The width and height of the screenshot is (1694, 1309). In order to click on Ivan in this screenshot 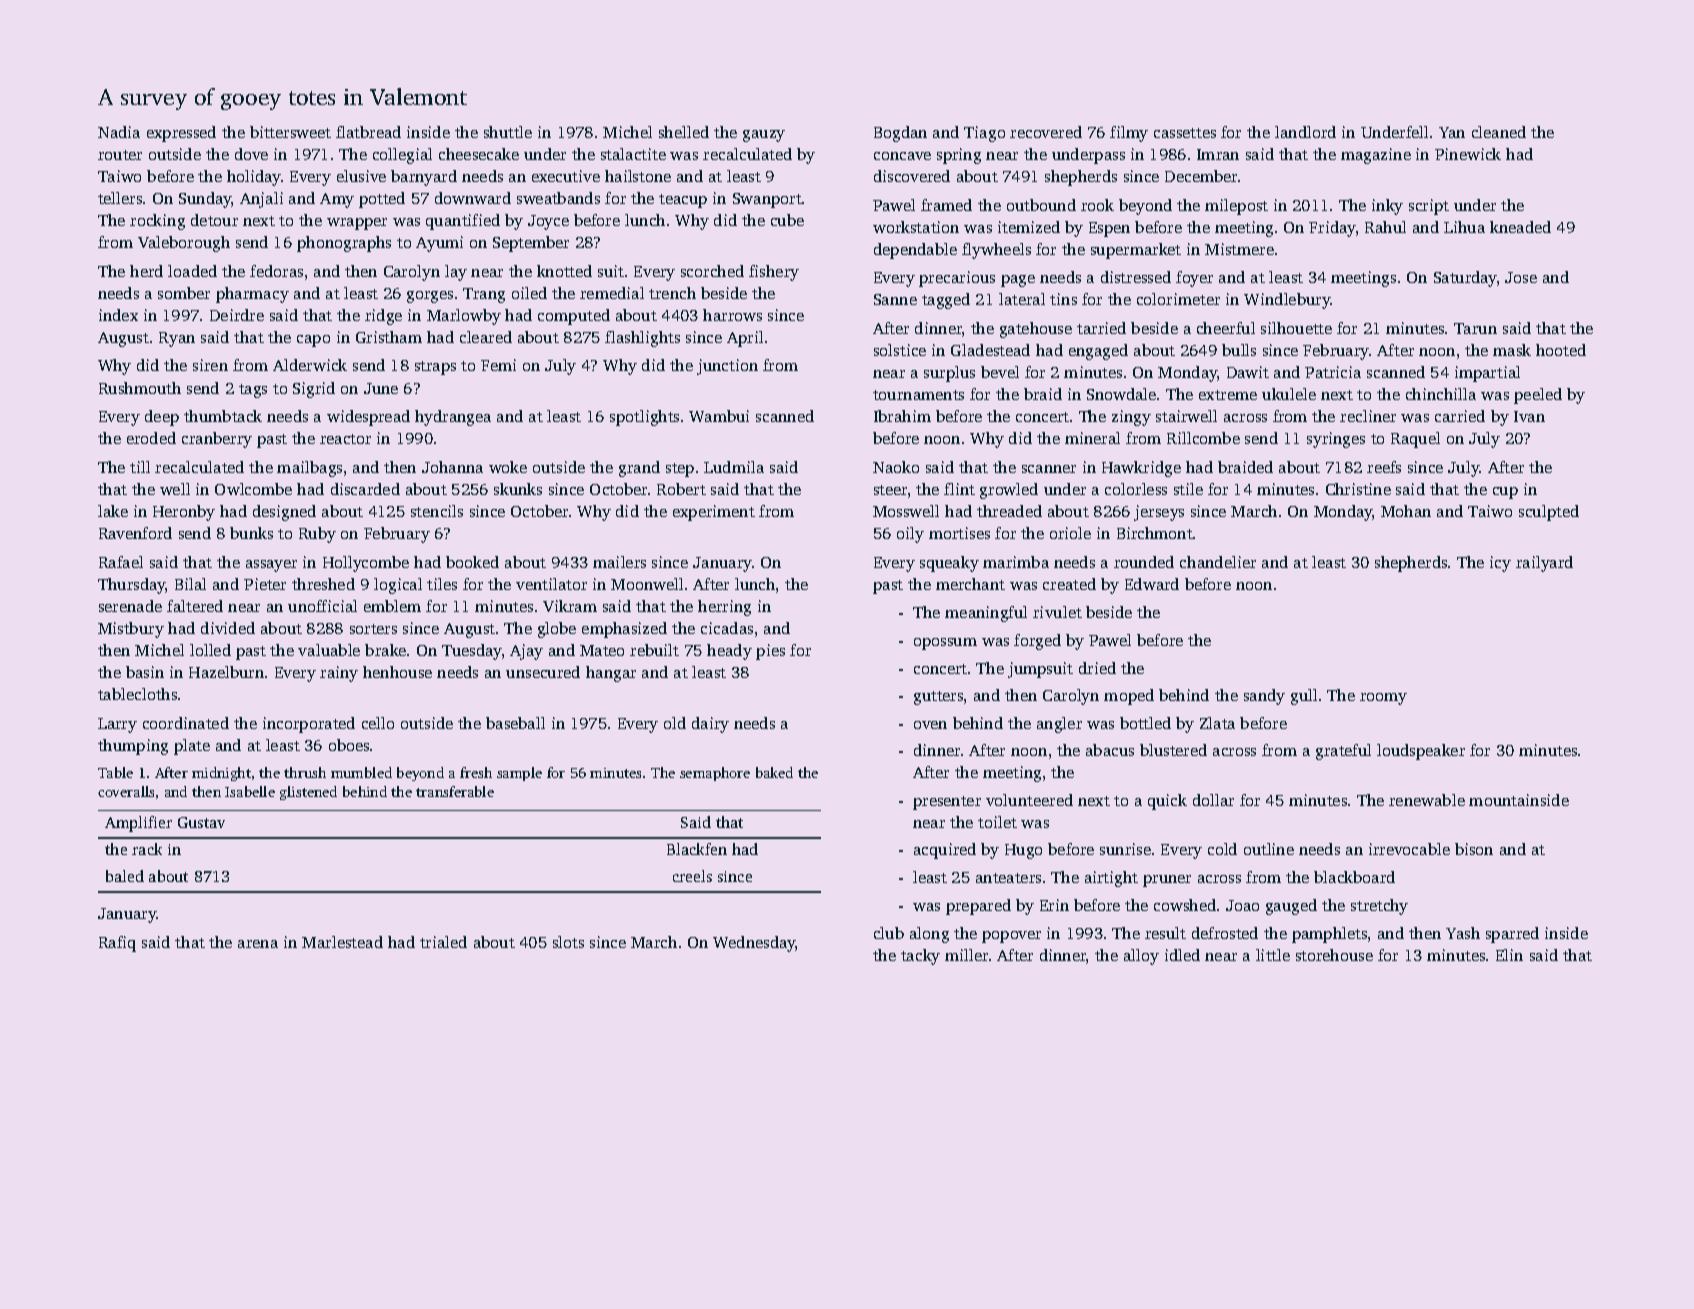, I will do `click(1529, 416)`.
